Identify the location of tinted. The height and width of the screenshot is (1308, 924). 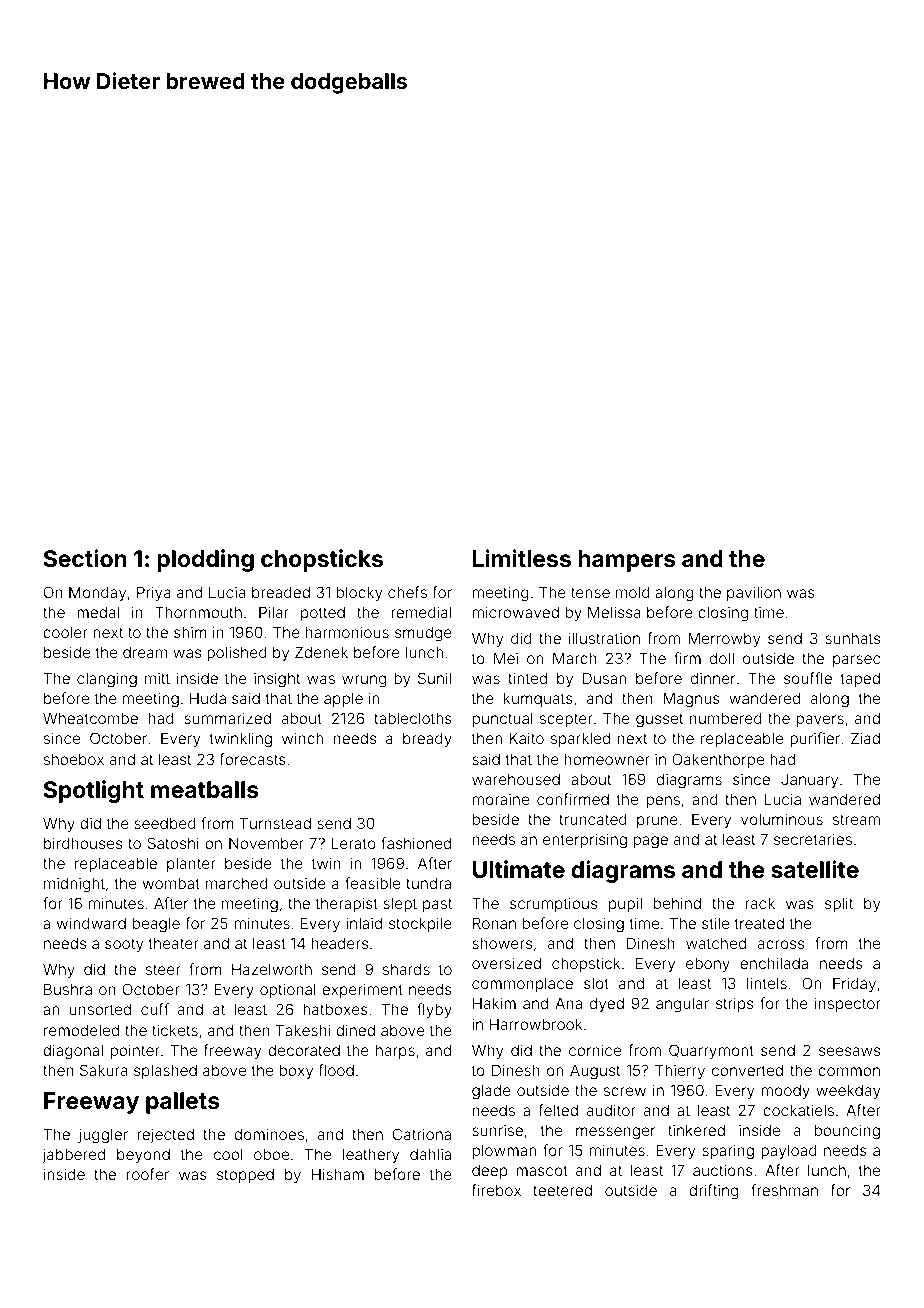
(527, 678).
